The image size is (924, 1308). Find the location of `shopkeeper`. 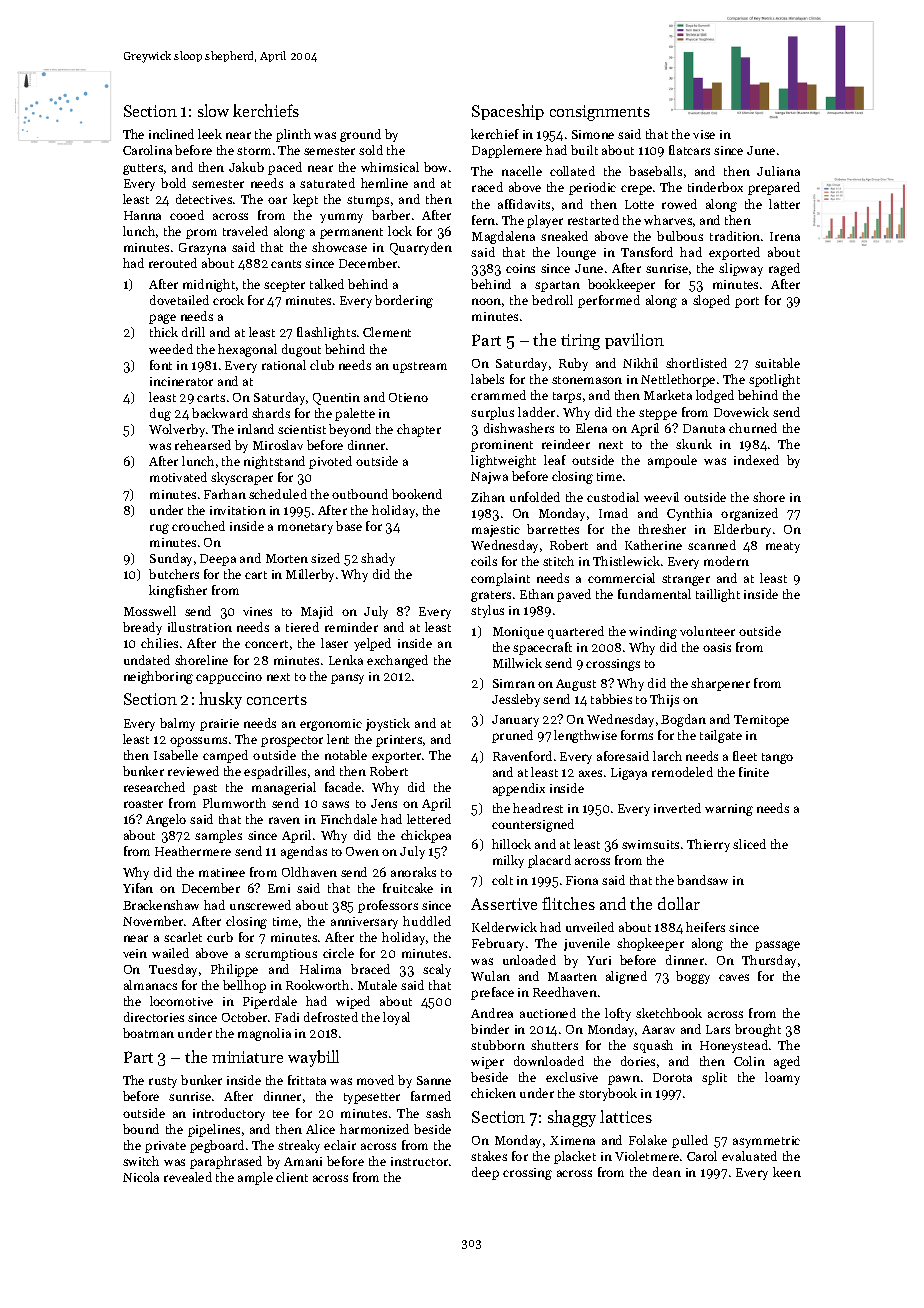

shopkeeper is located at coordinates (650, 944).
